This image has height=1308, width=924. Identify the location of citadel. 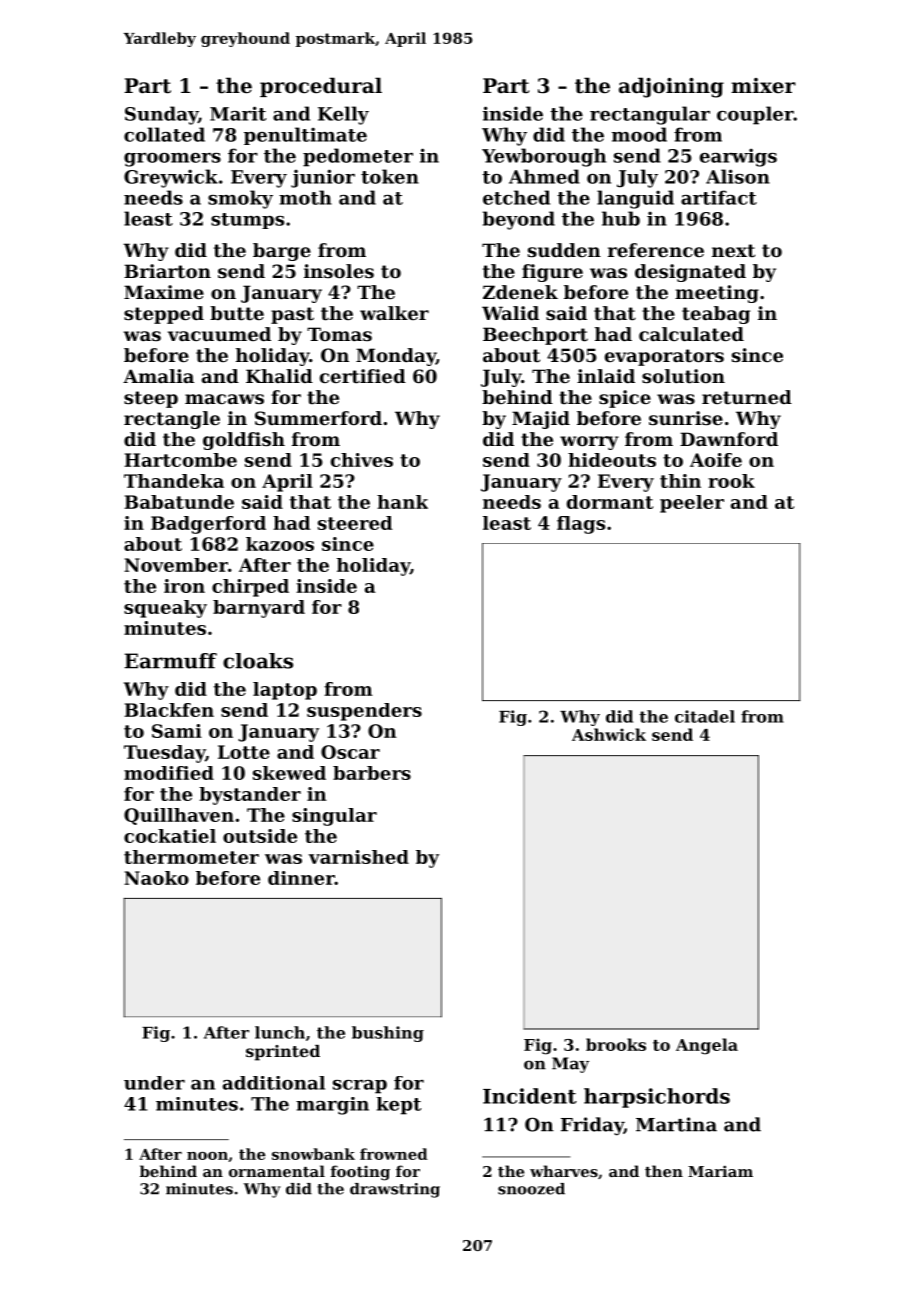
(705, 716).
